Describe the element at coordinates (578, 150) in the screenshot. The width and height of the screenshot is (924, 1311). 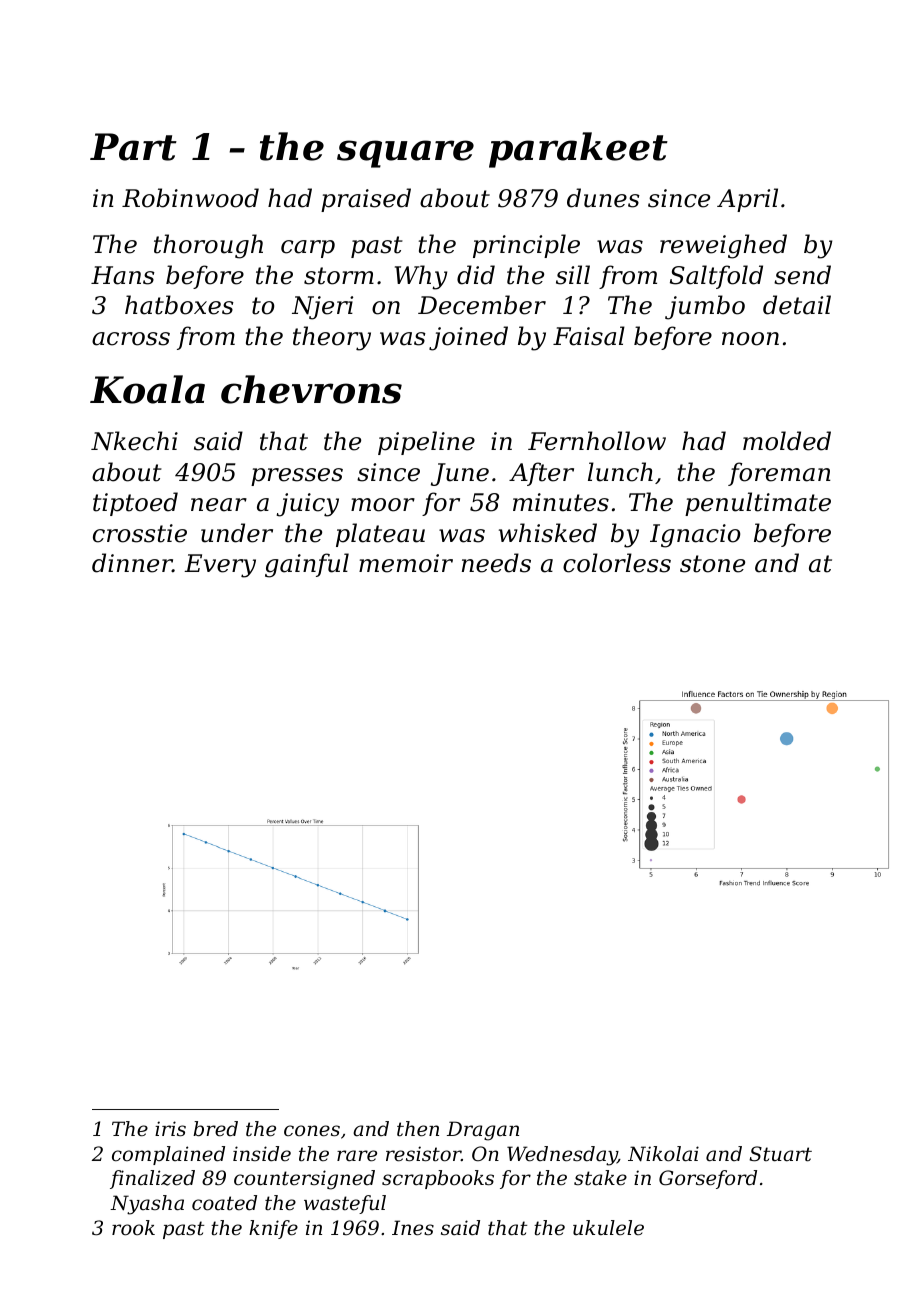
I see `parakeet` at that location.
